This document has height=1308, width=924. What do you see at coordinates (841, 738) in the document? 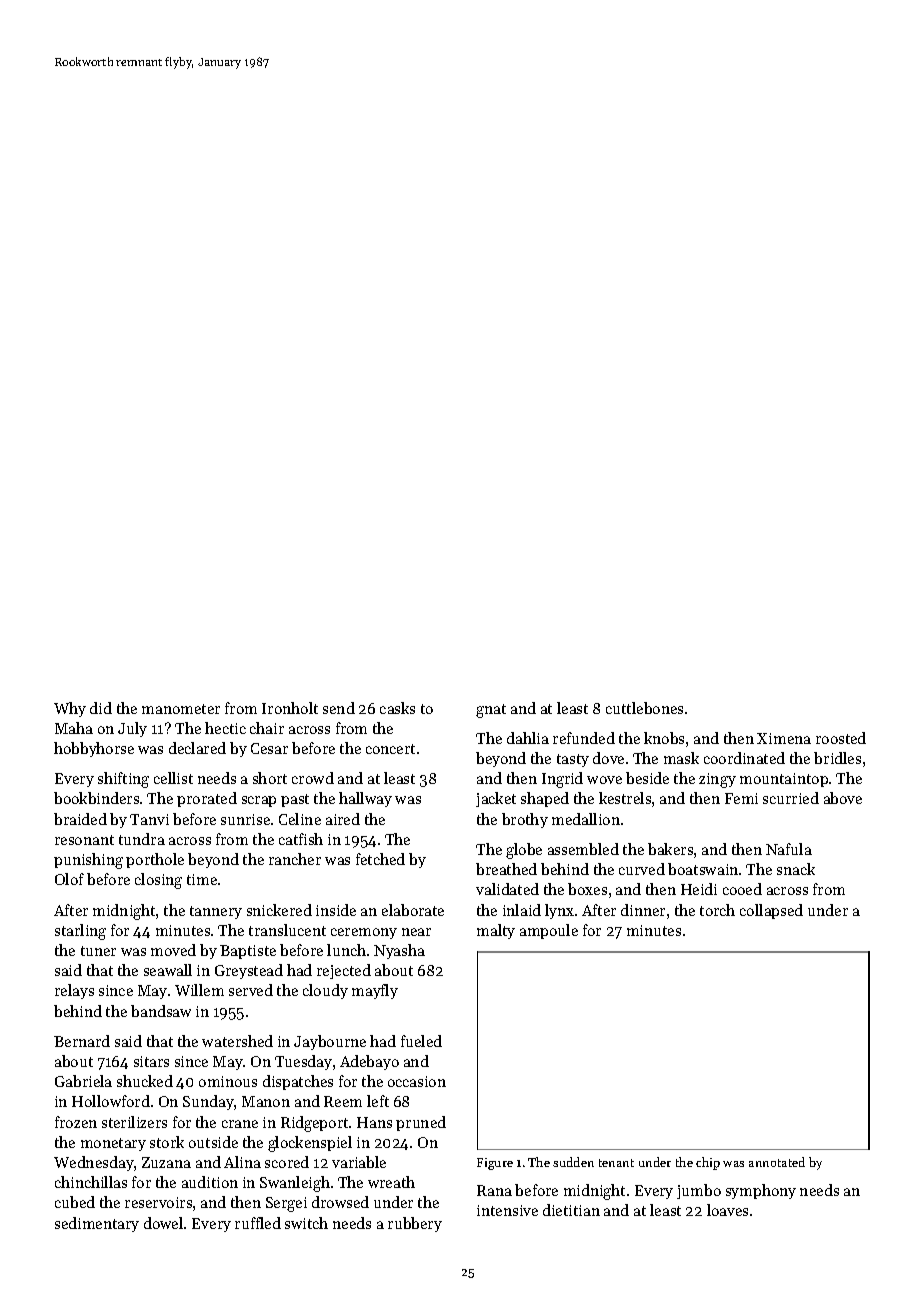
I see `roosted` at bounding box center [841, 738].
